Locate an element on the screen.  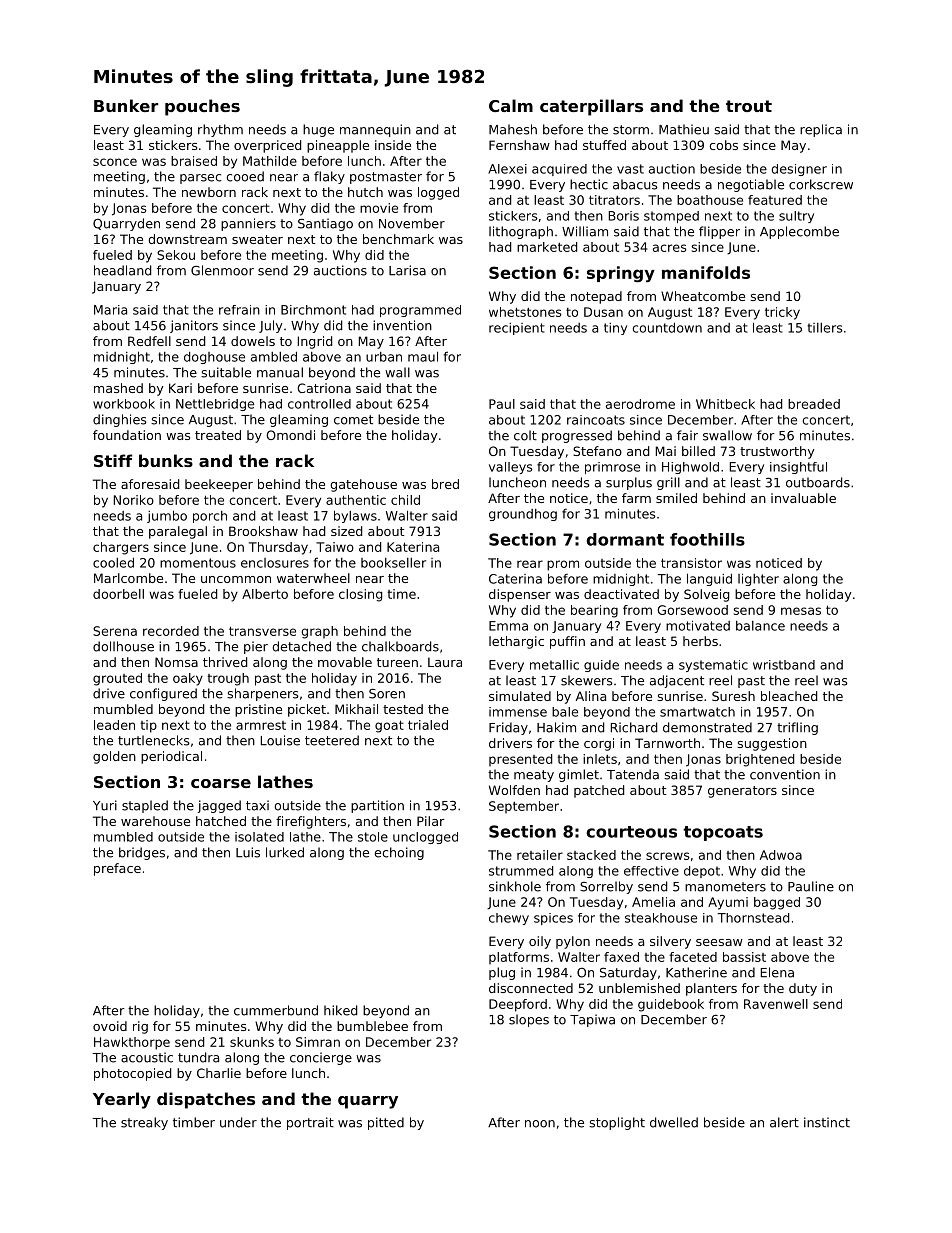
foothills is located at coordinates (707, 539).
